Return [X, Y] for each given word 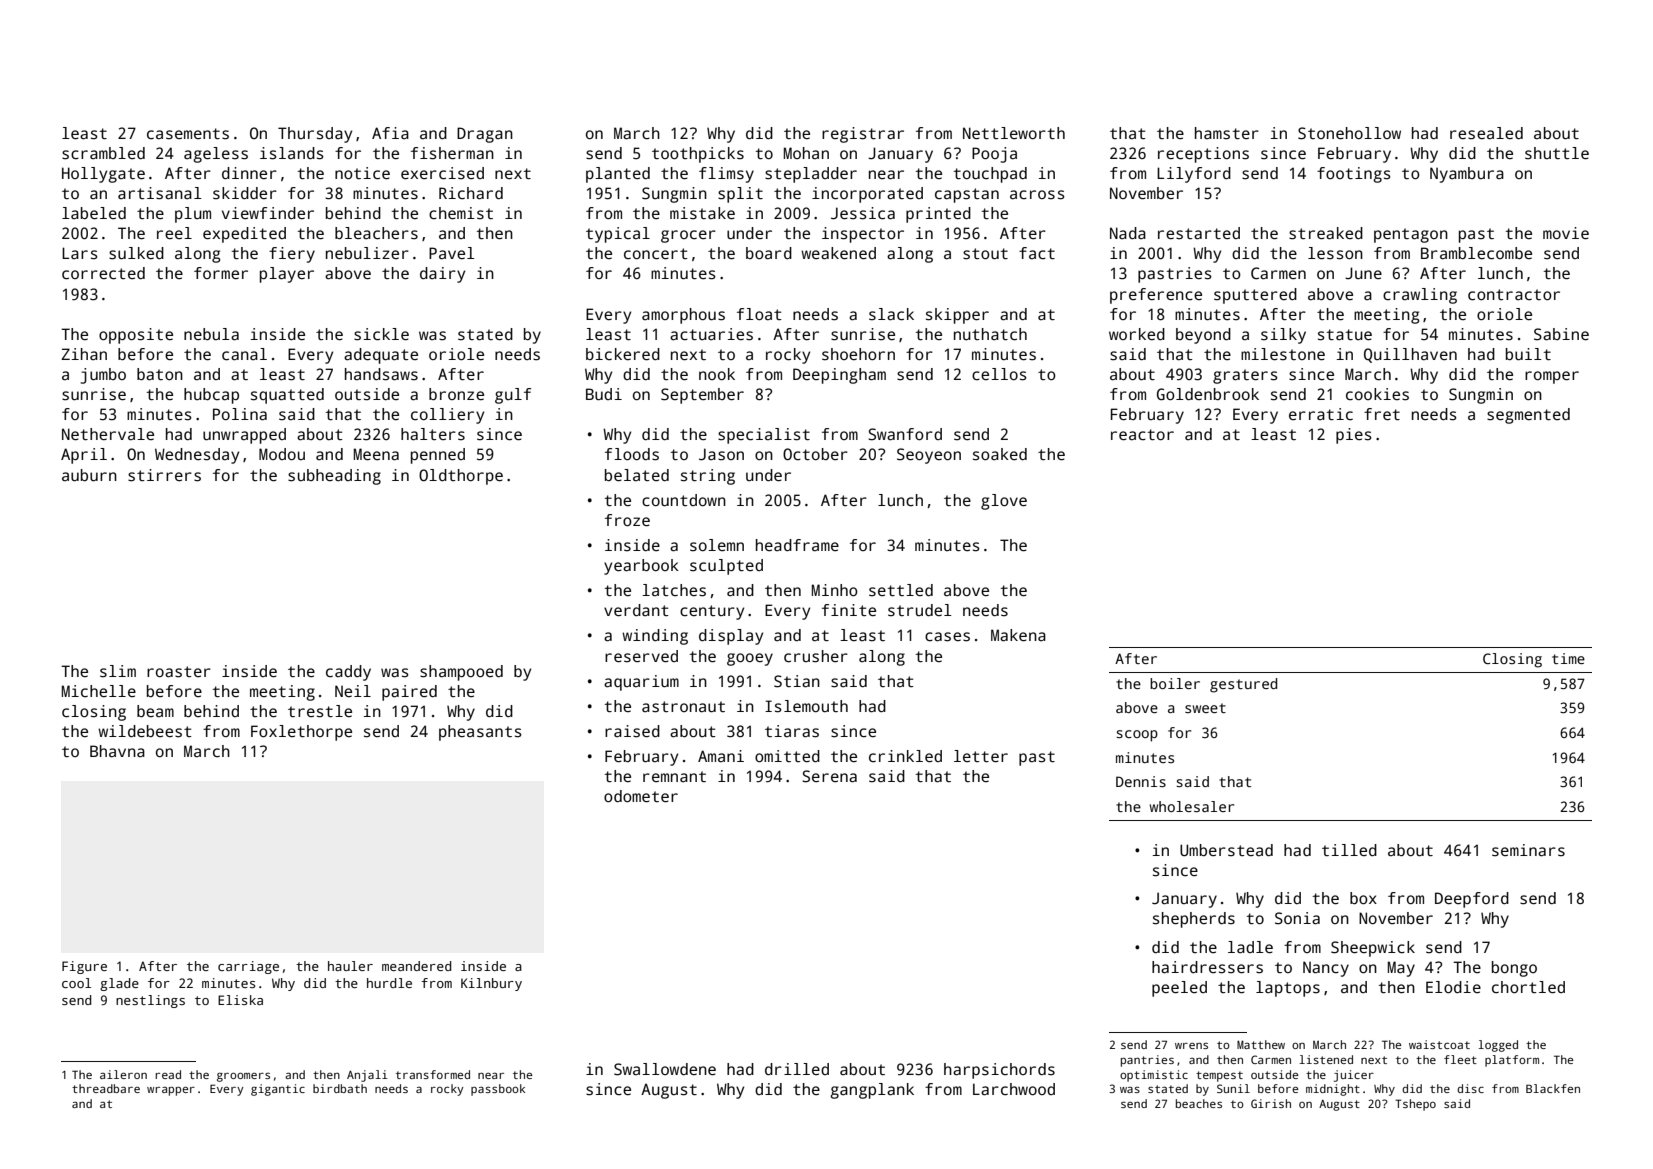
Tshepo [1415, 1105]
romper [1552, 377]
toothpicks [698, 155]
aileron [123, 1074]
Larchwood [1014, 1089]
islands [292, 153]
